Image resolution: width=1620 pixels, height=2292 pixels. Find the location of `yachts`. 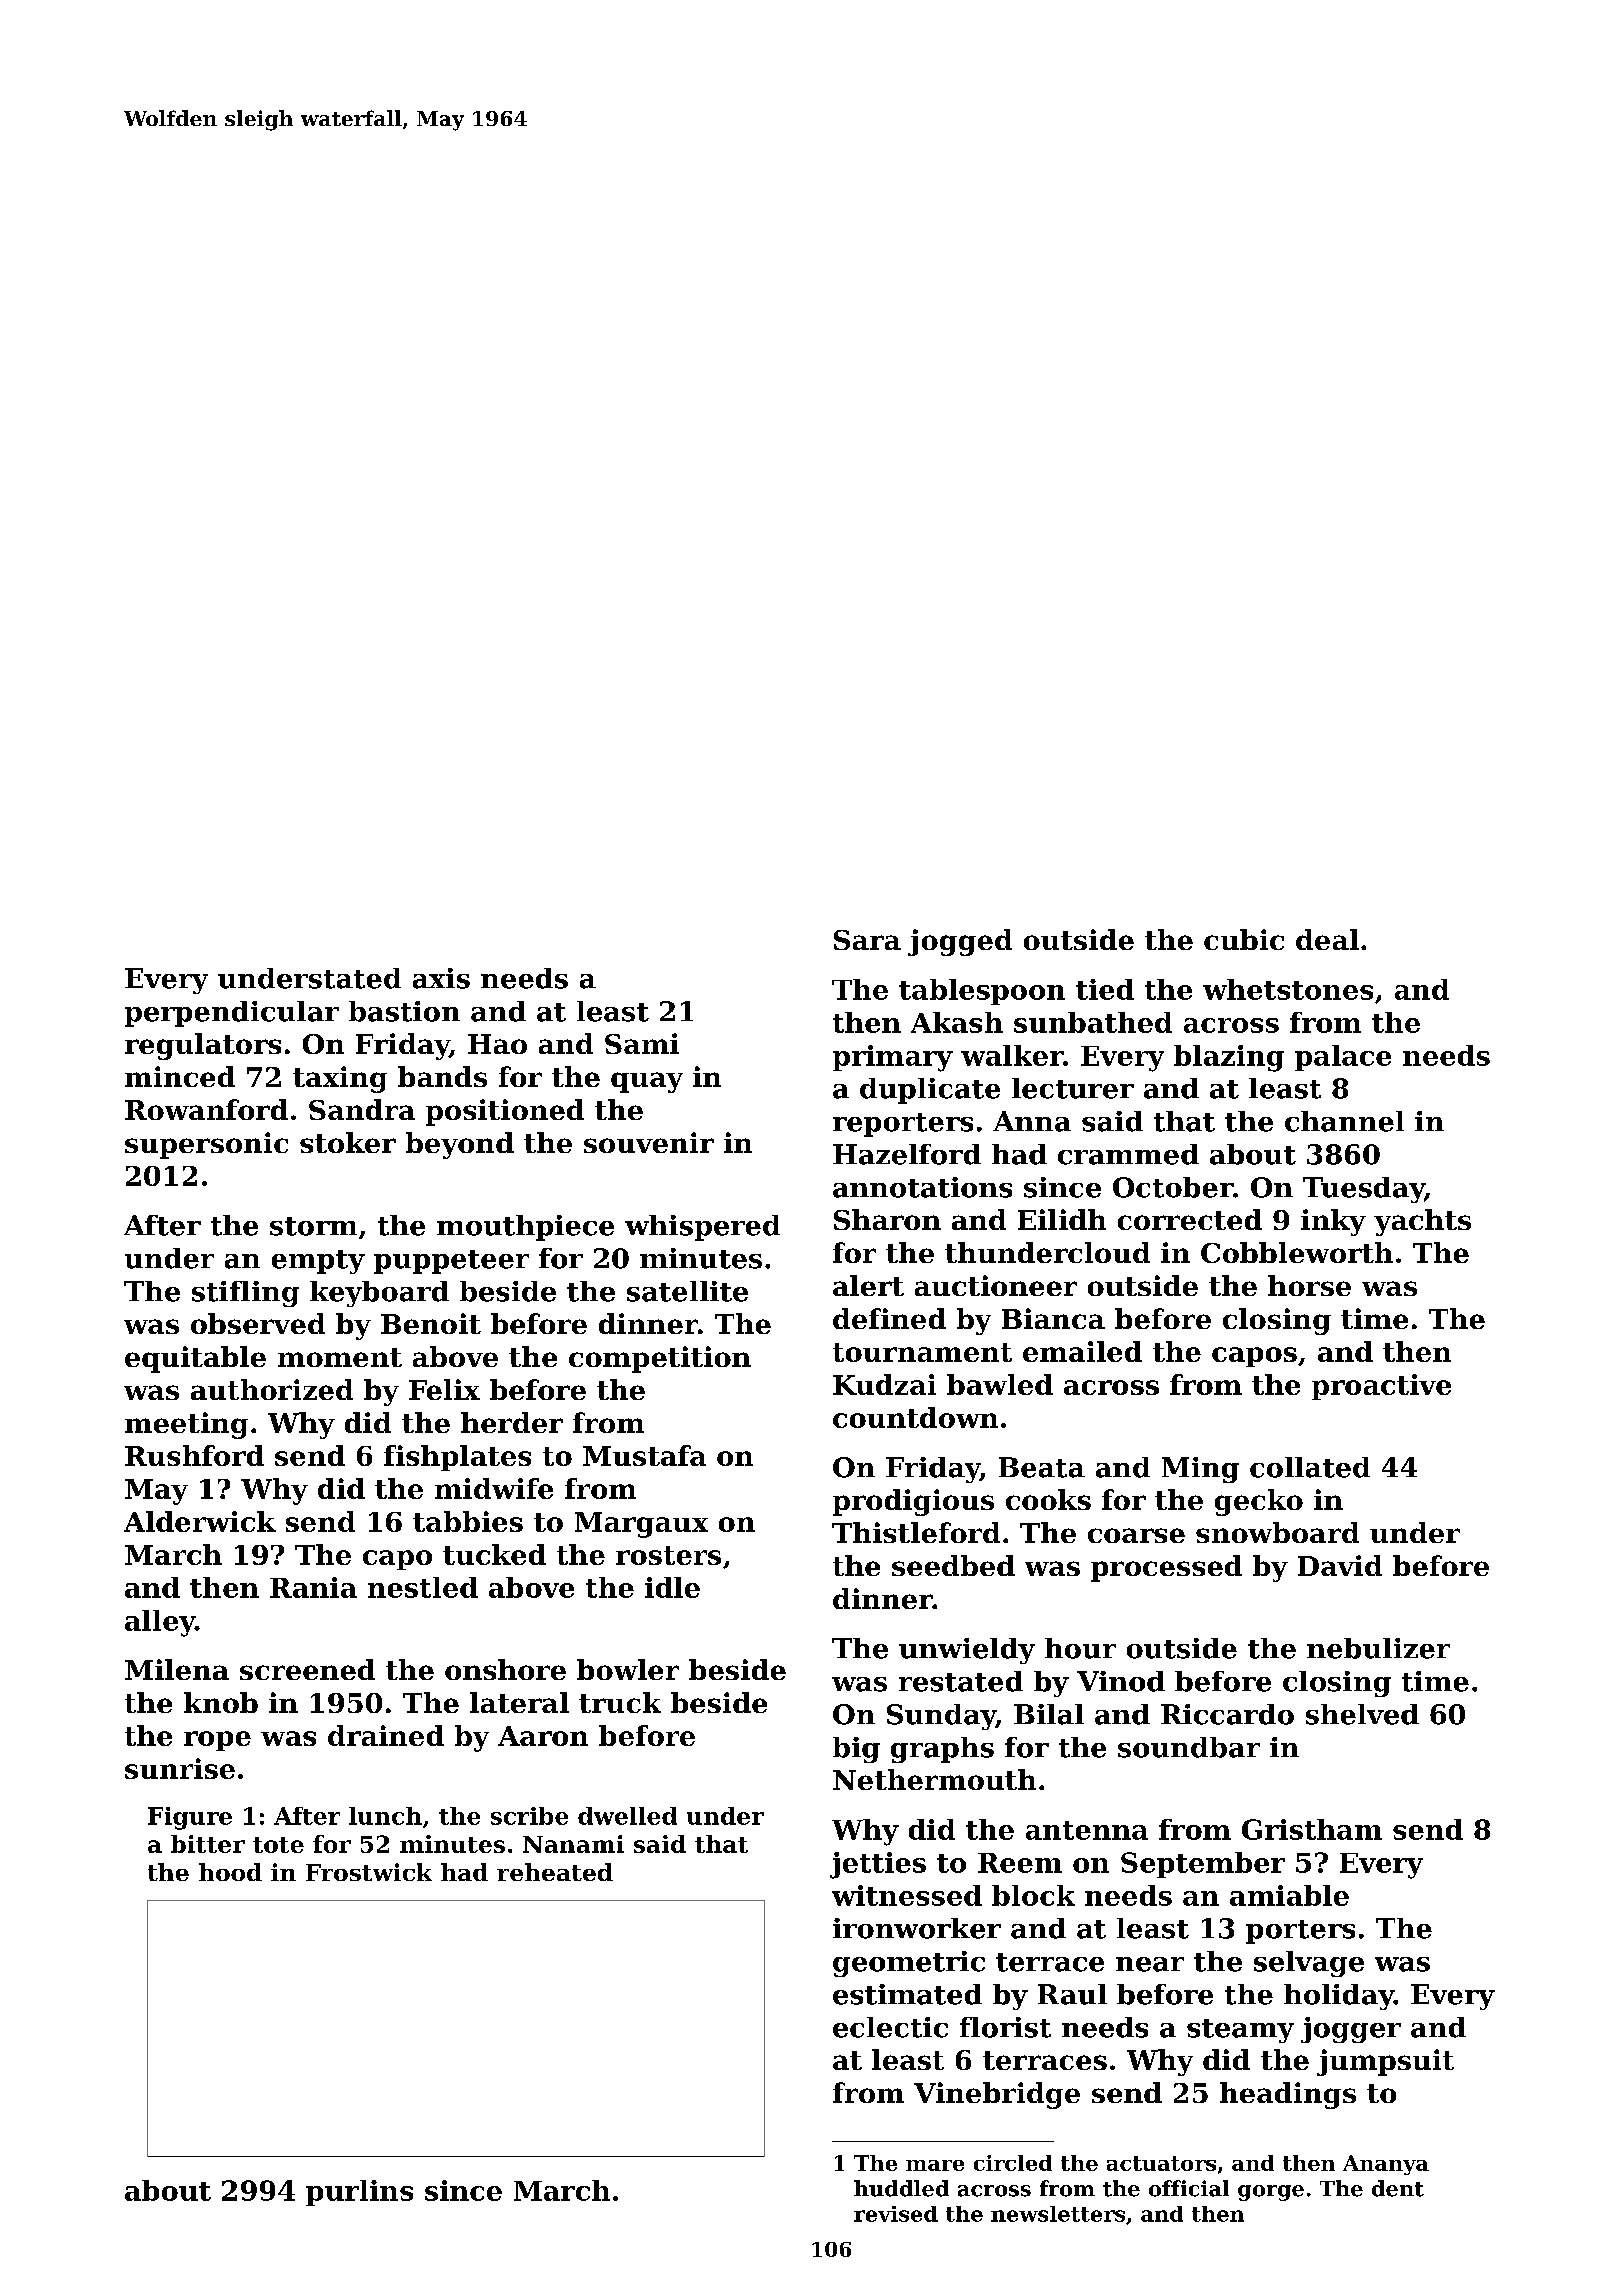

yachts is located at coordinates (1422, 1222).
